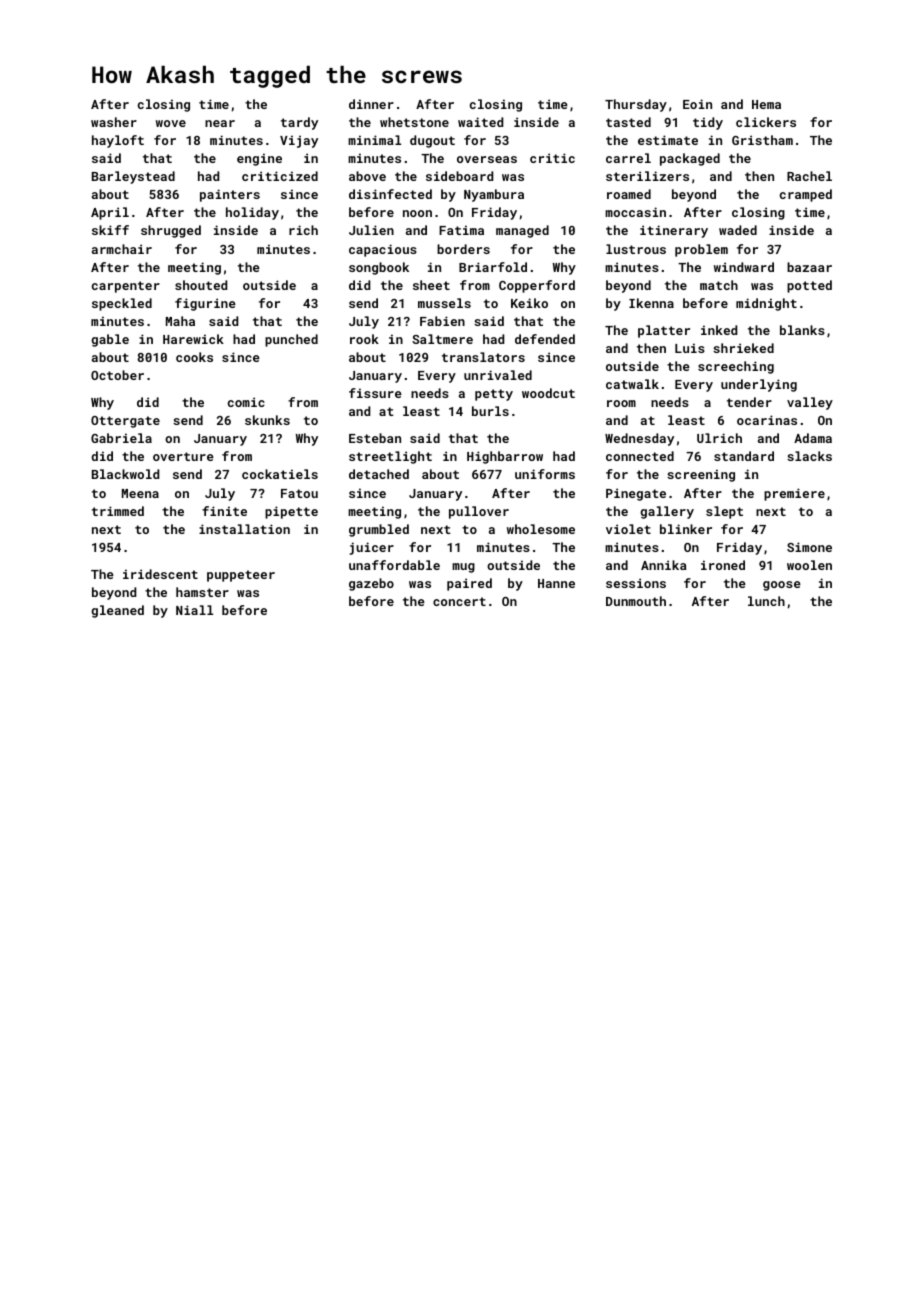 The image size is (924, 1308). What do you see at coordinates (371, 104) in the screenshot?
I see `dinner` at bounding box center [371, 104].
